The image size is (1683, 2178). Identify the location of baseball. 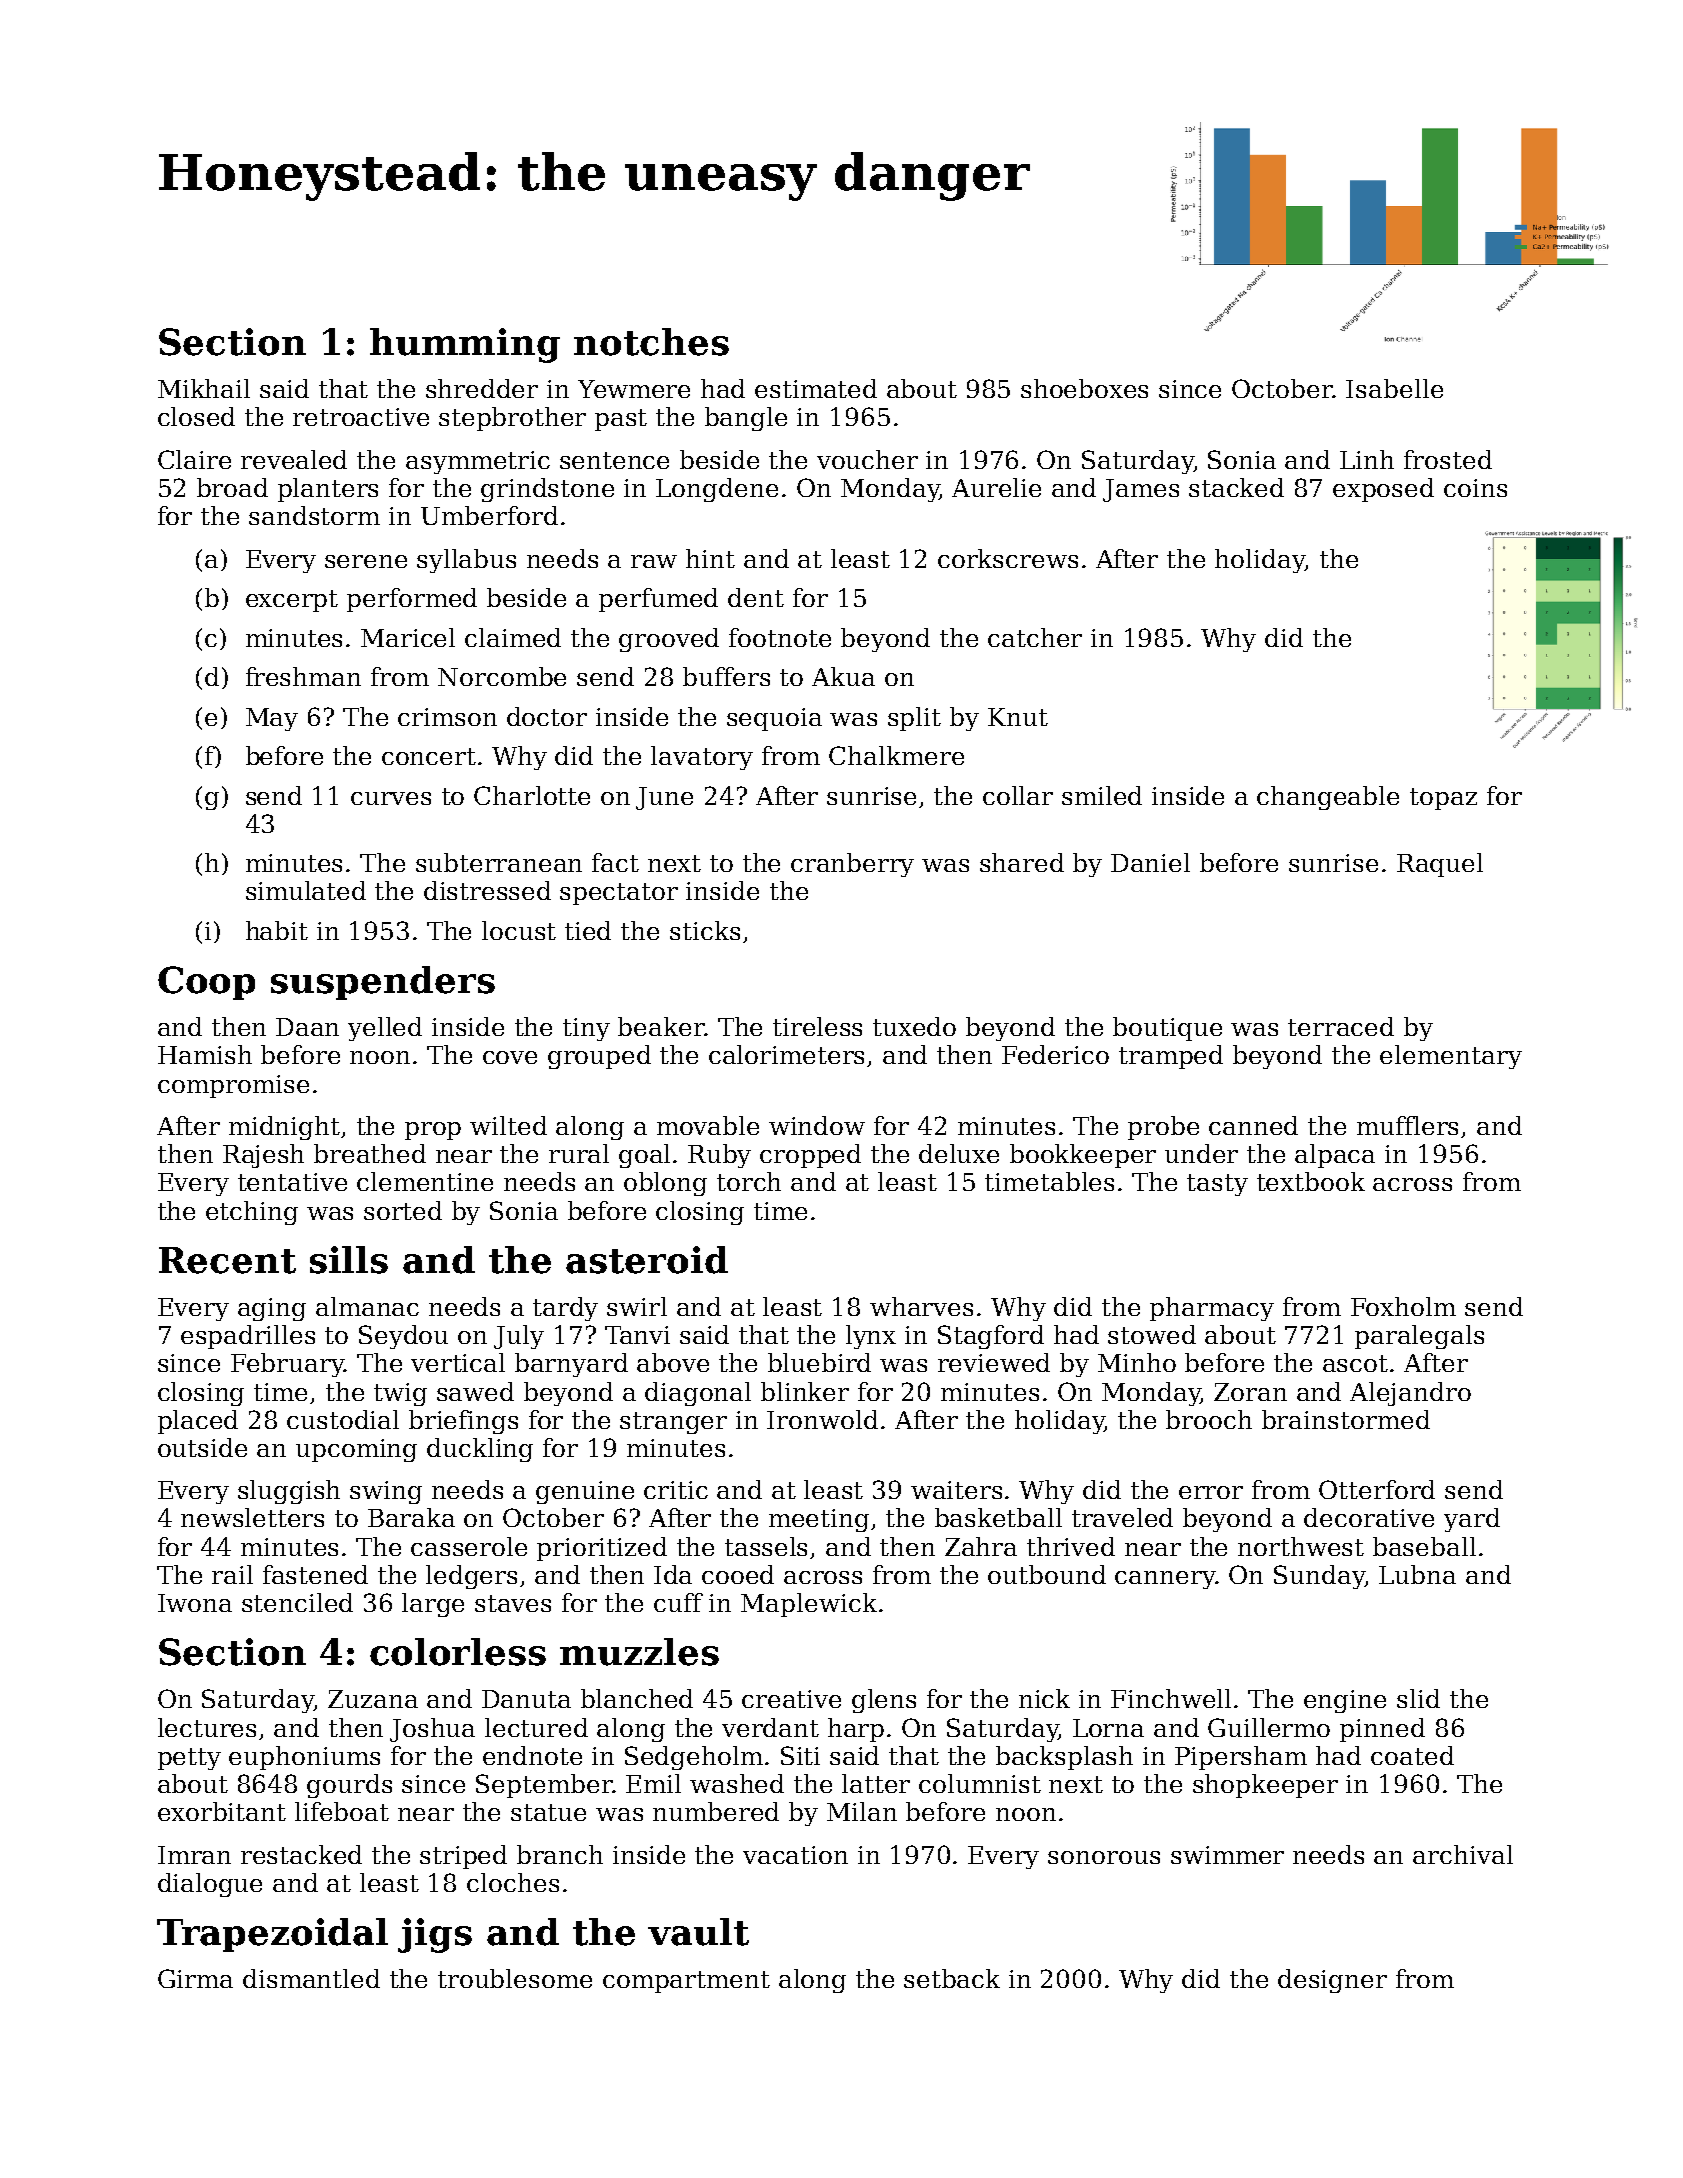
(1424, 1546).
